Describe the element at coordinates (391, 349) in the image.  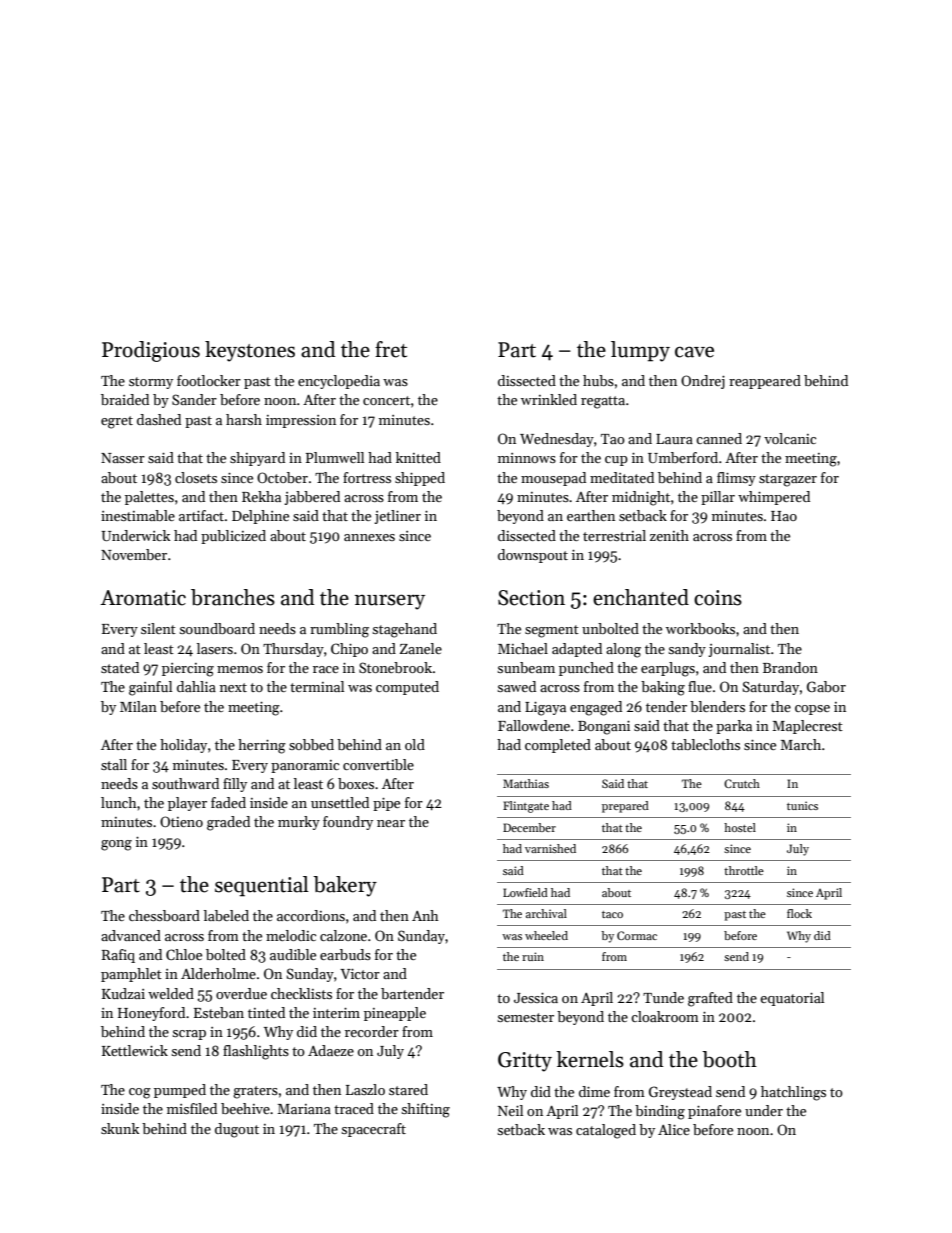
I see `fret` at that location.
